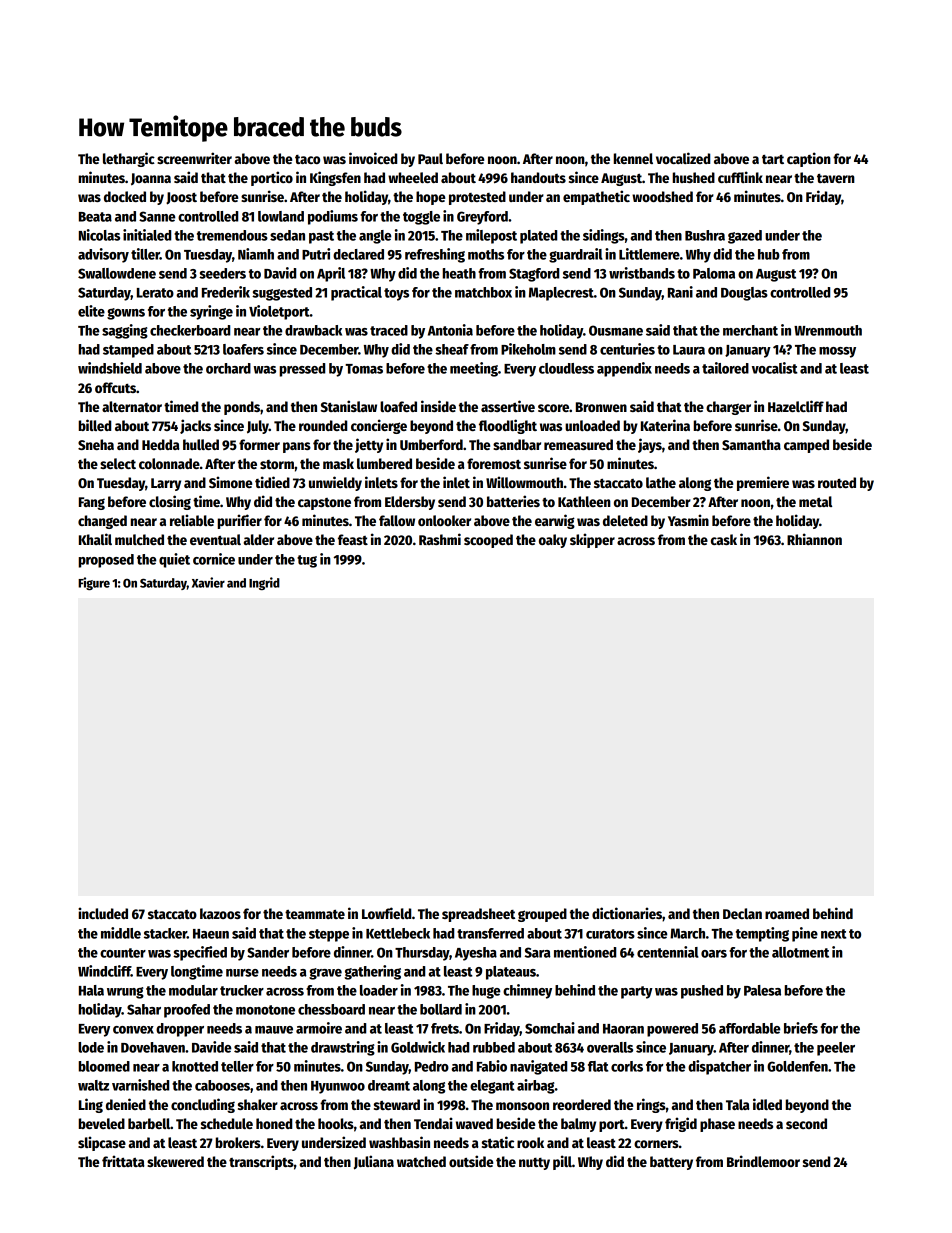  I want to click on routed, so click(837, 482).
